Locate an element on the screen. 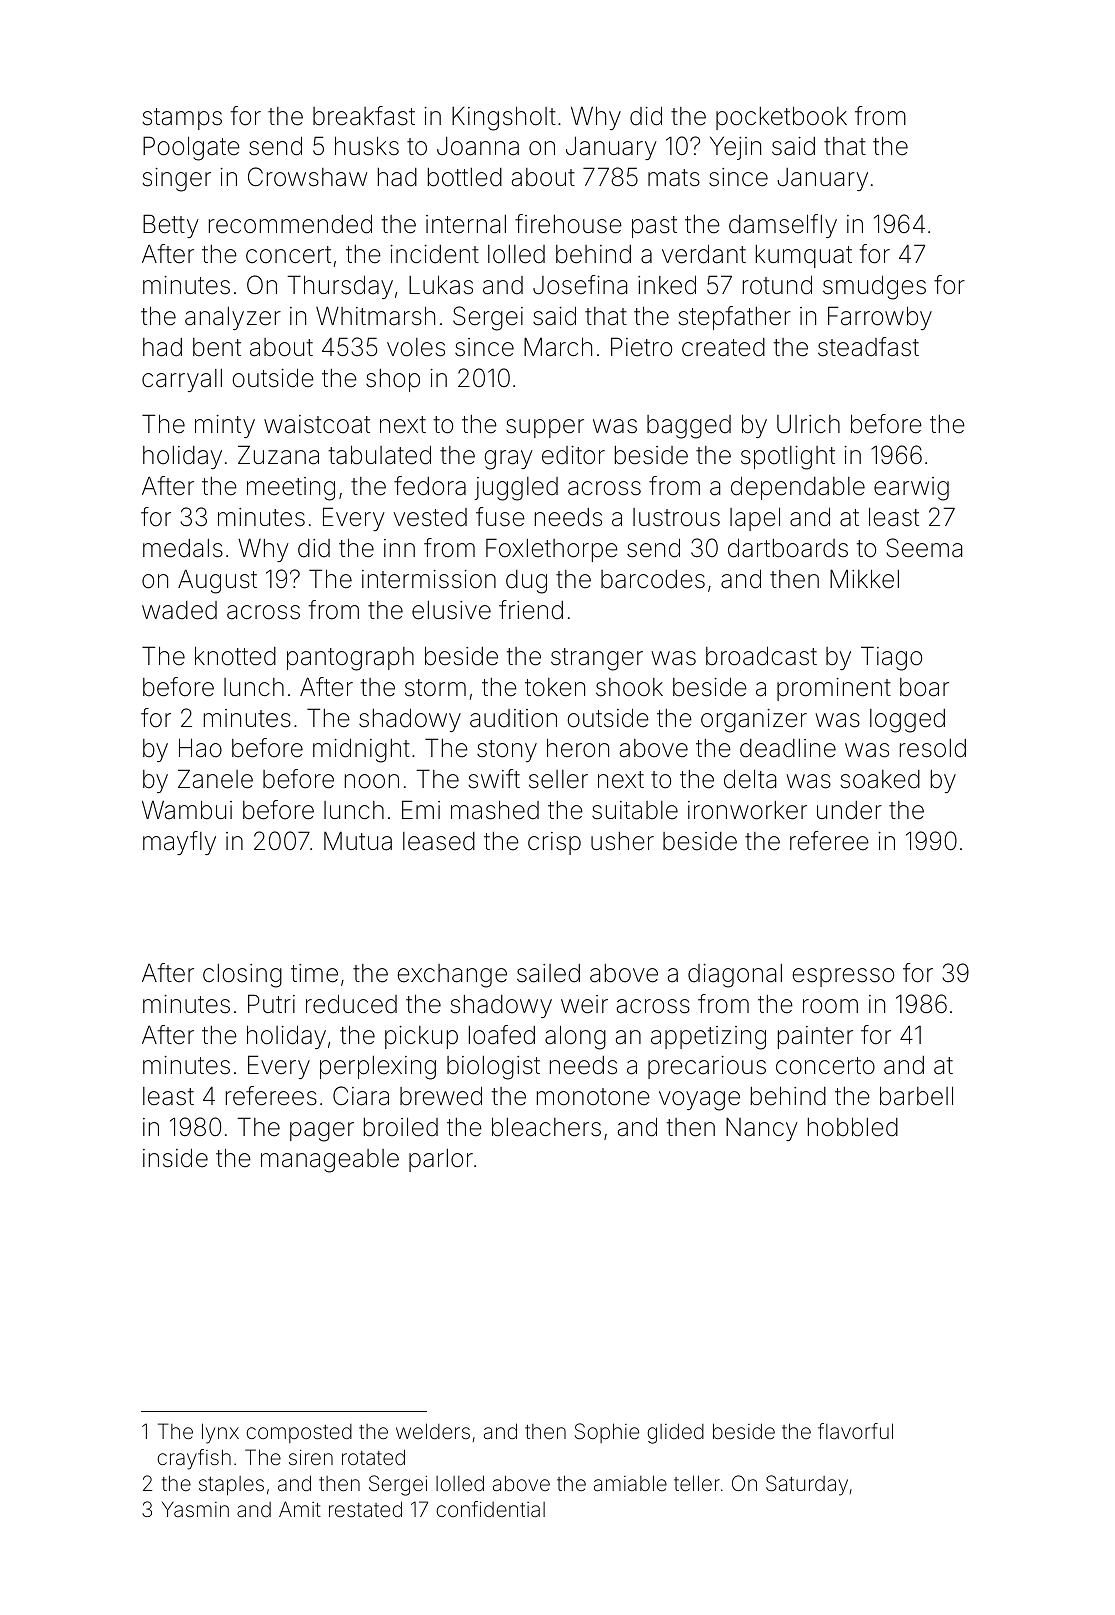  stamps is located at coordinates (182, 119).
